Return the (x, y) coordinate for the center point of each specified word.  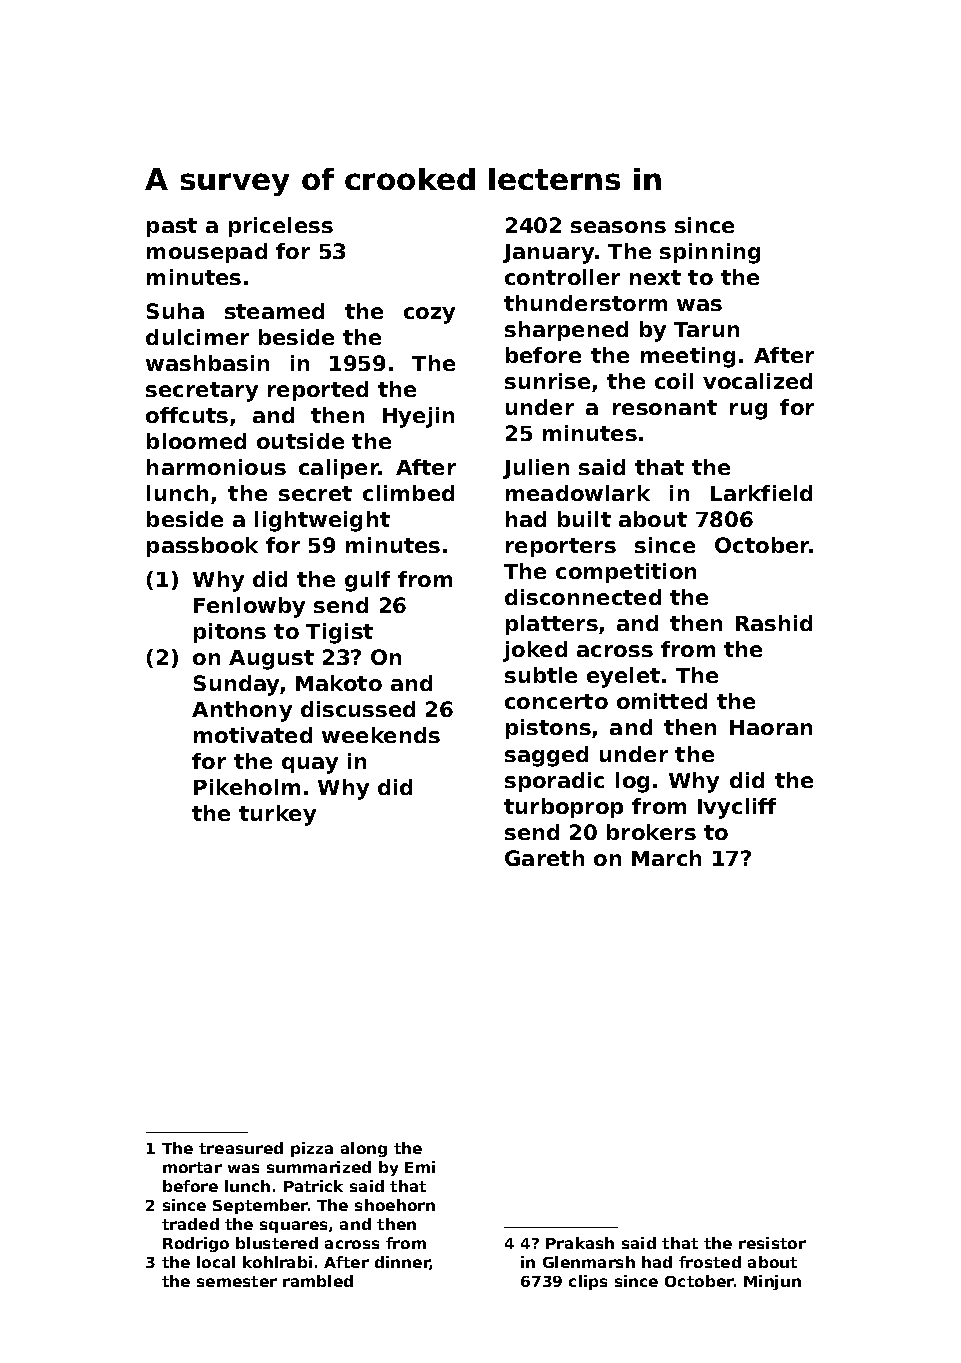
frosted (710, 1262)
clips (588, 1282)
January (548, 254)
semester (237, 1281)
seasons (618, 227)
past (172, 227)
